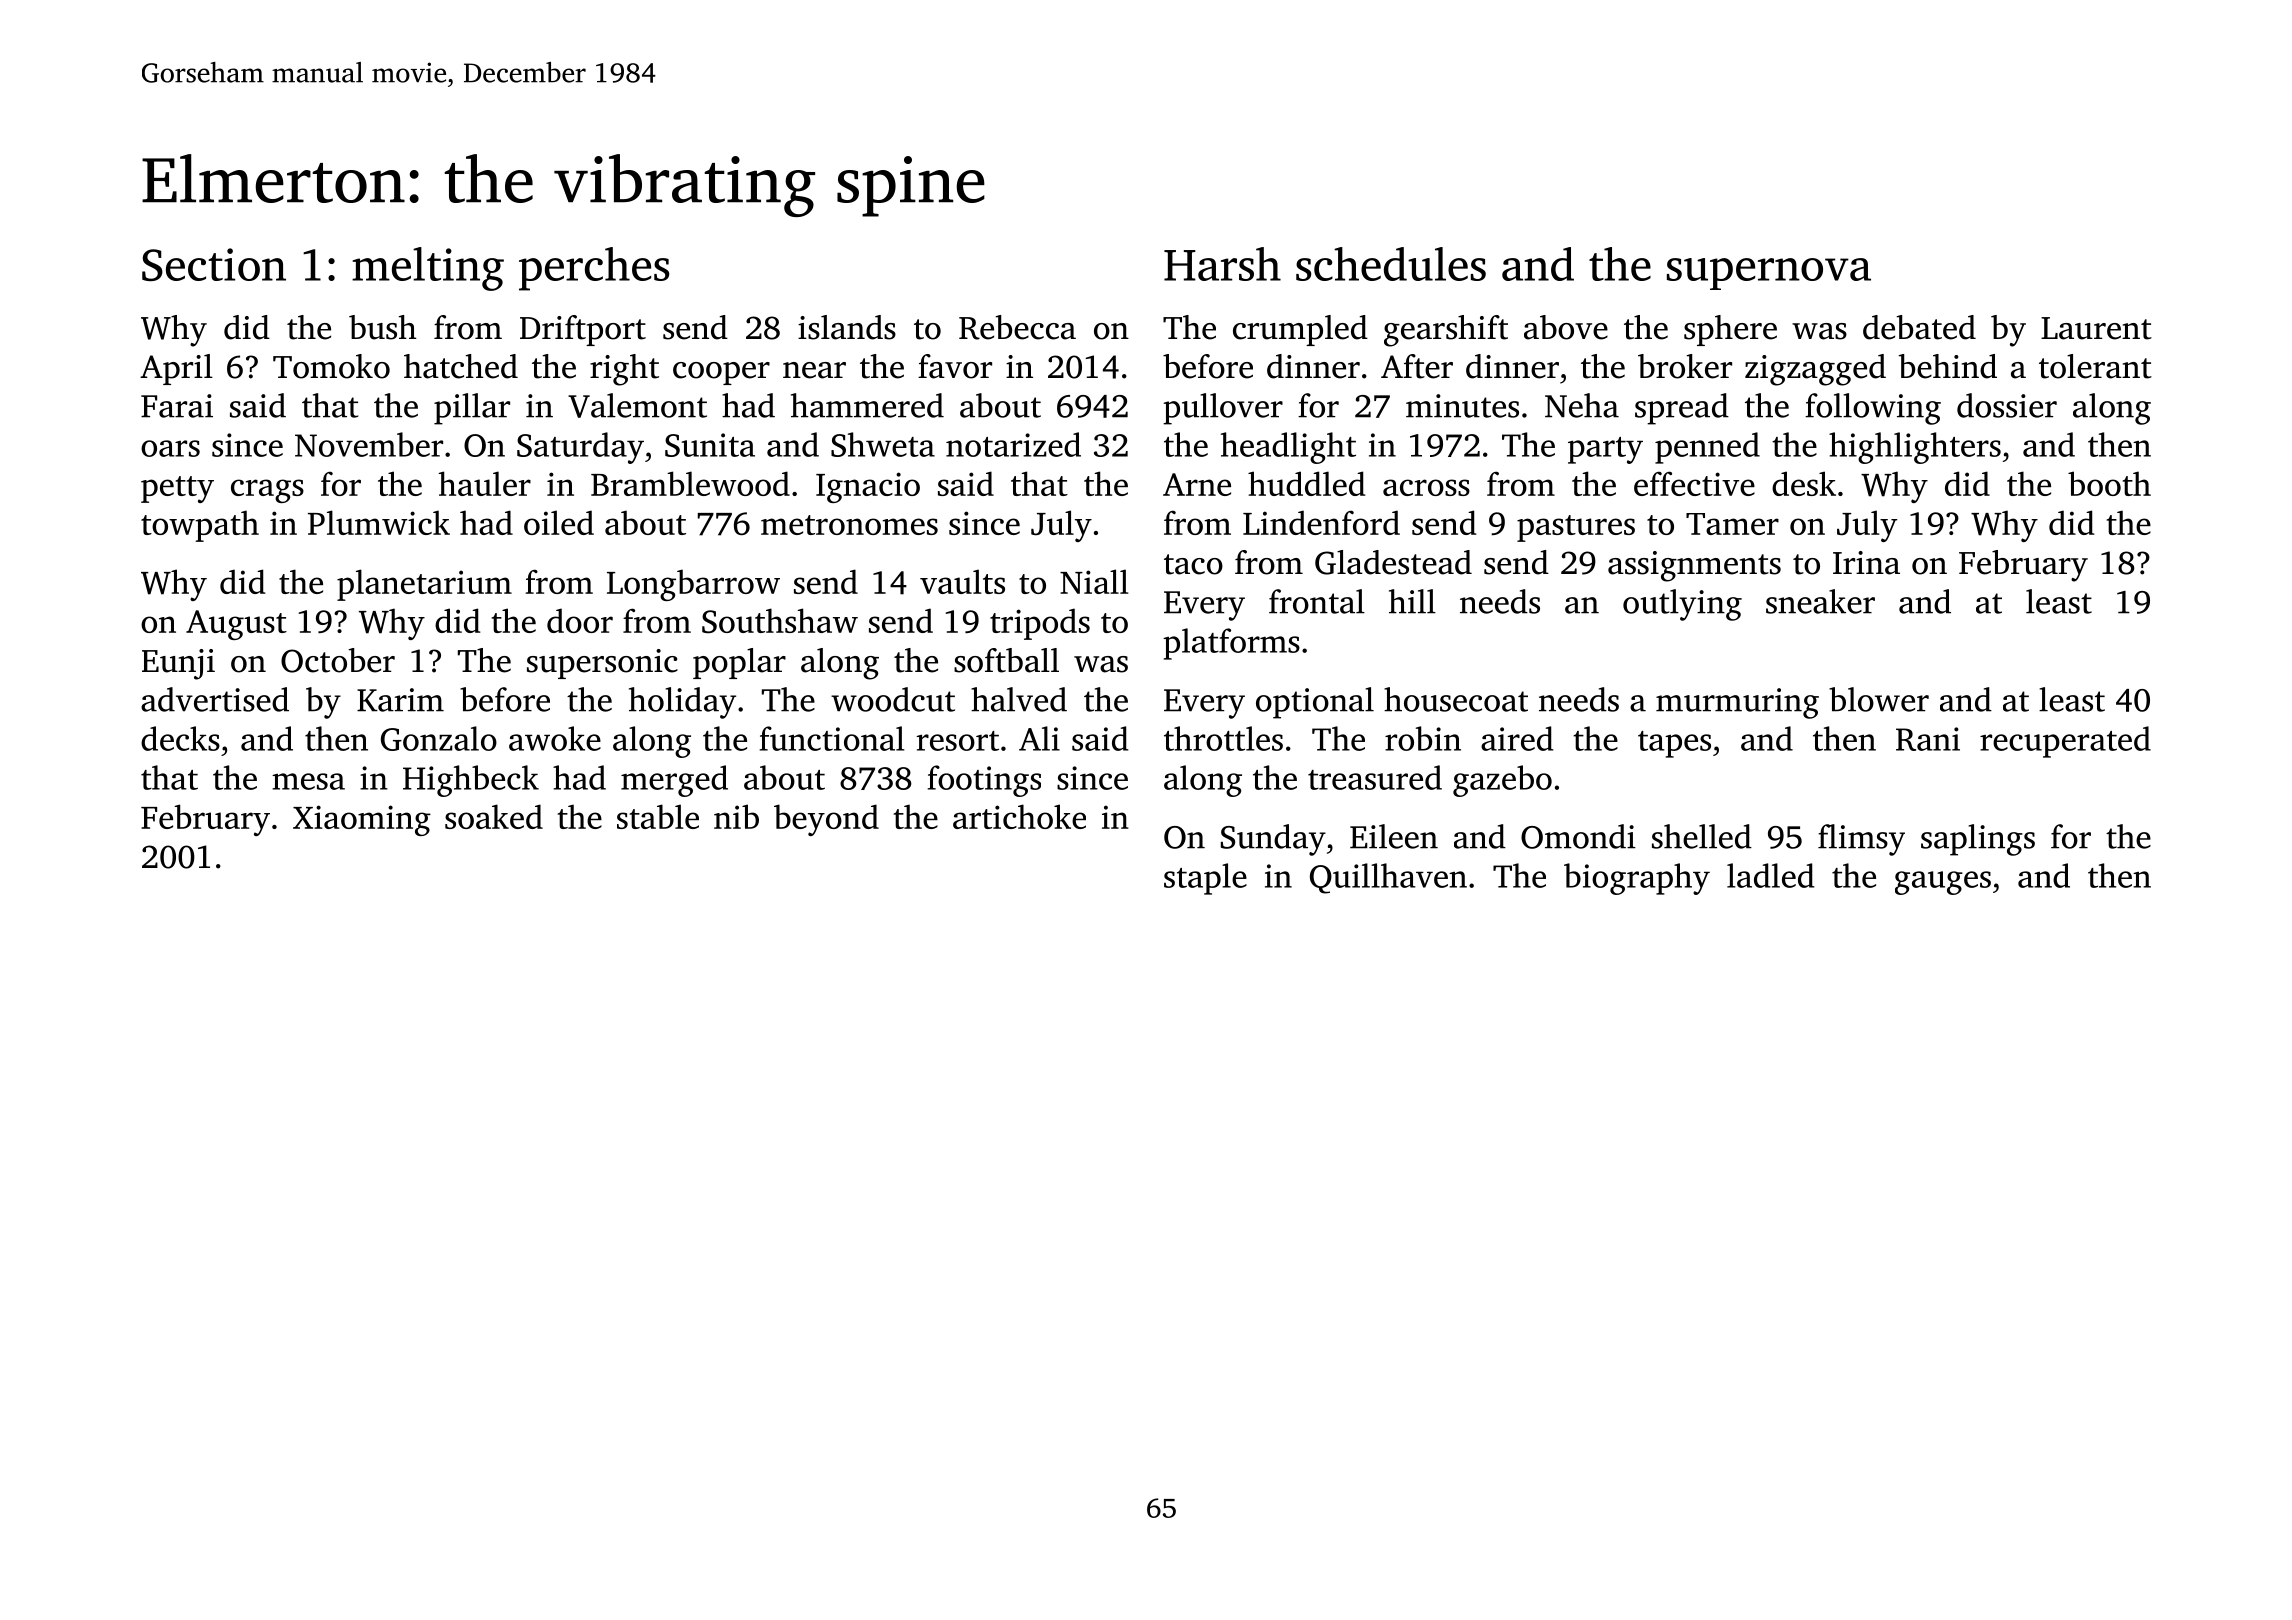 The image size is (2292, 1620). I want to click on following, so click(1873, 409).
